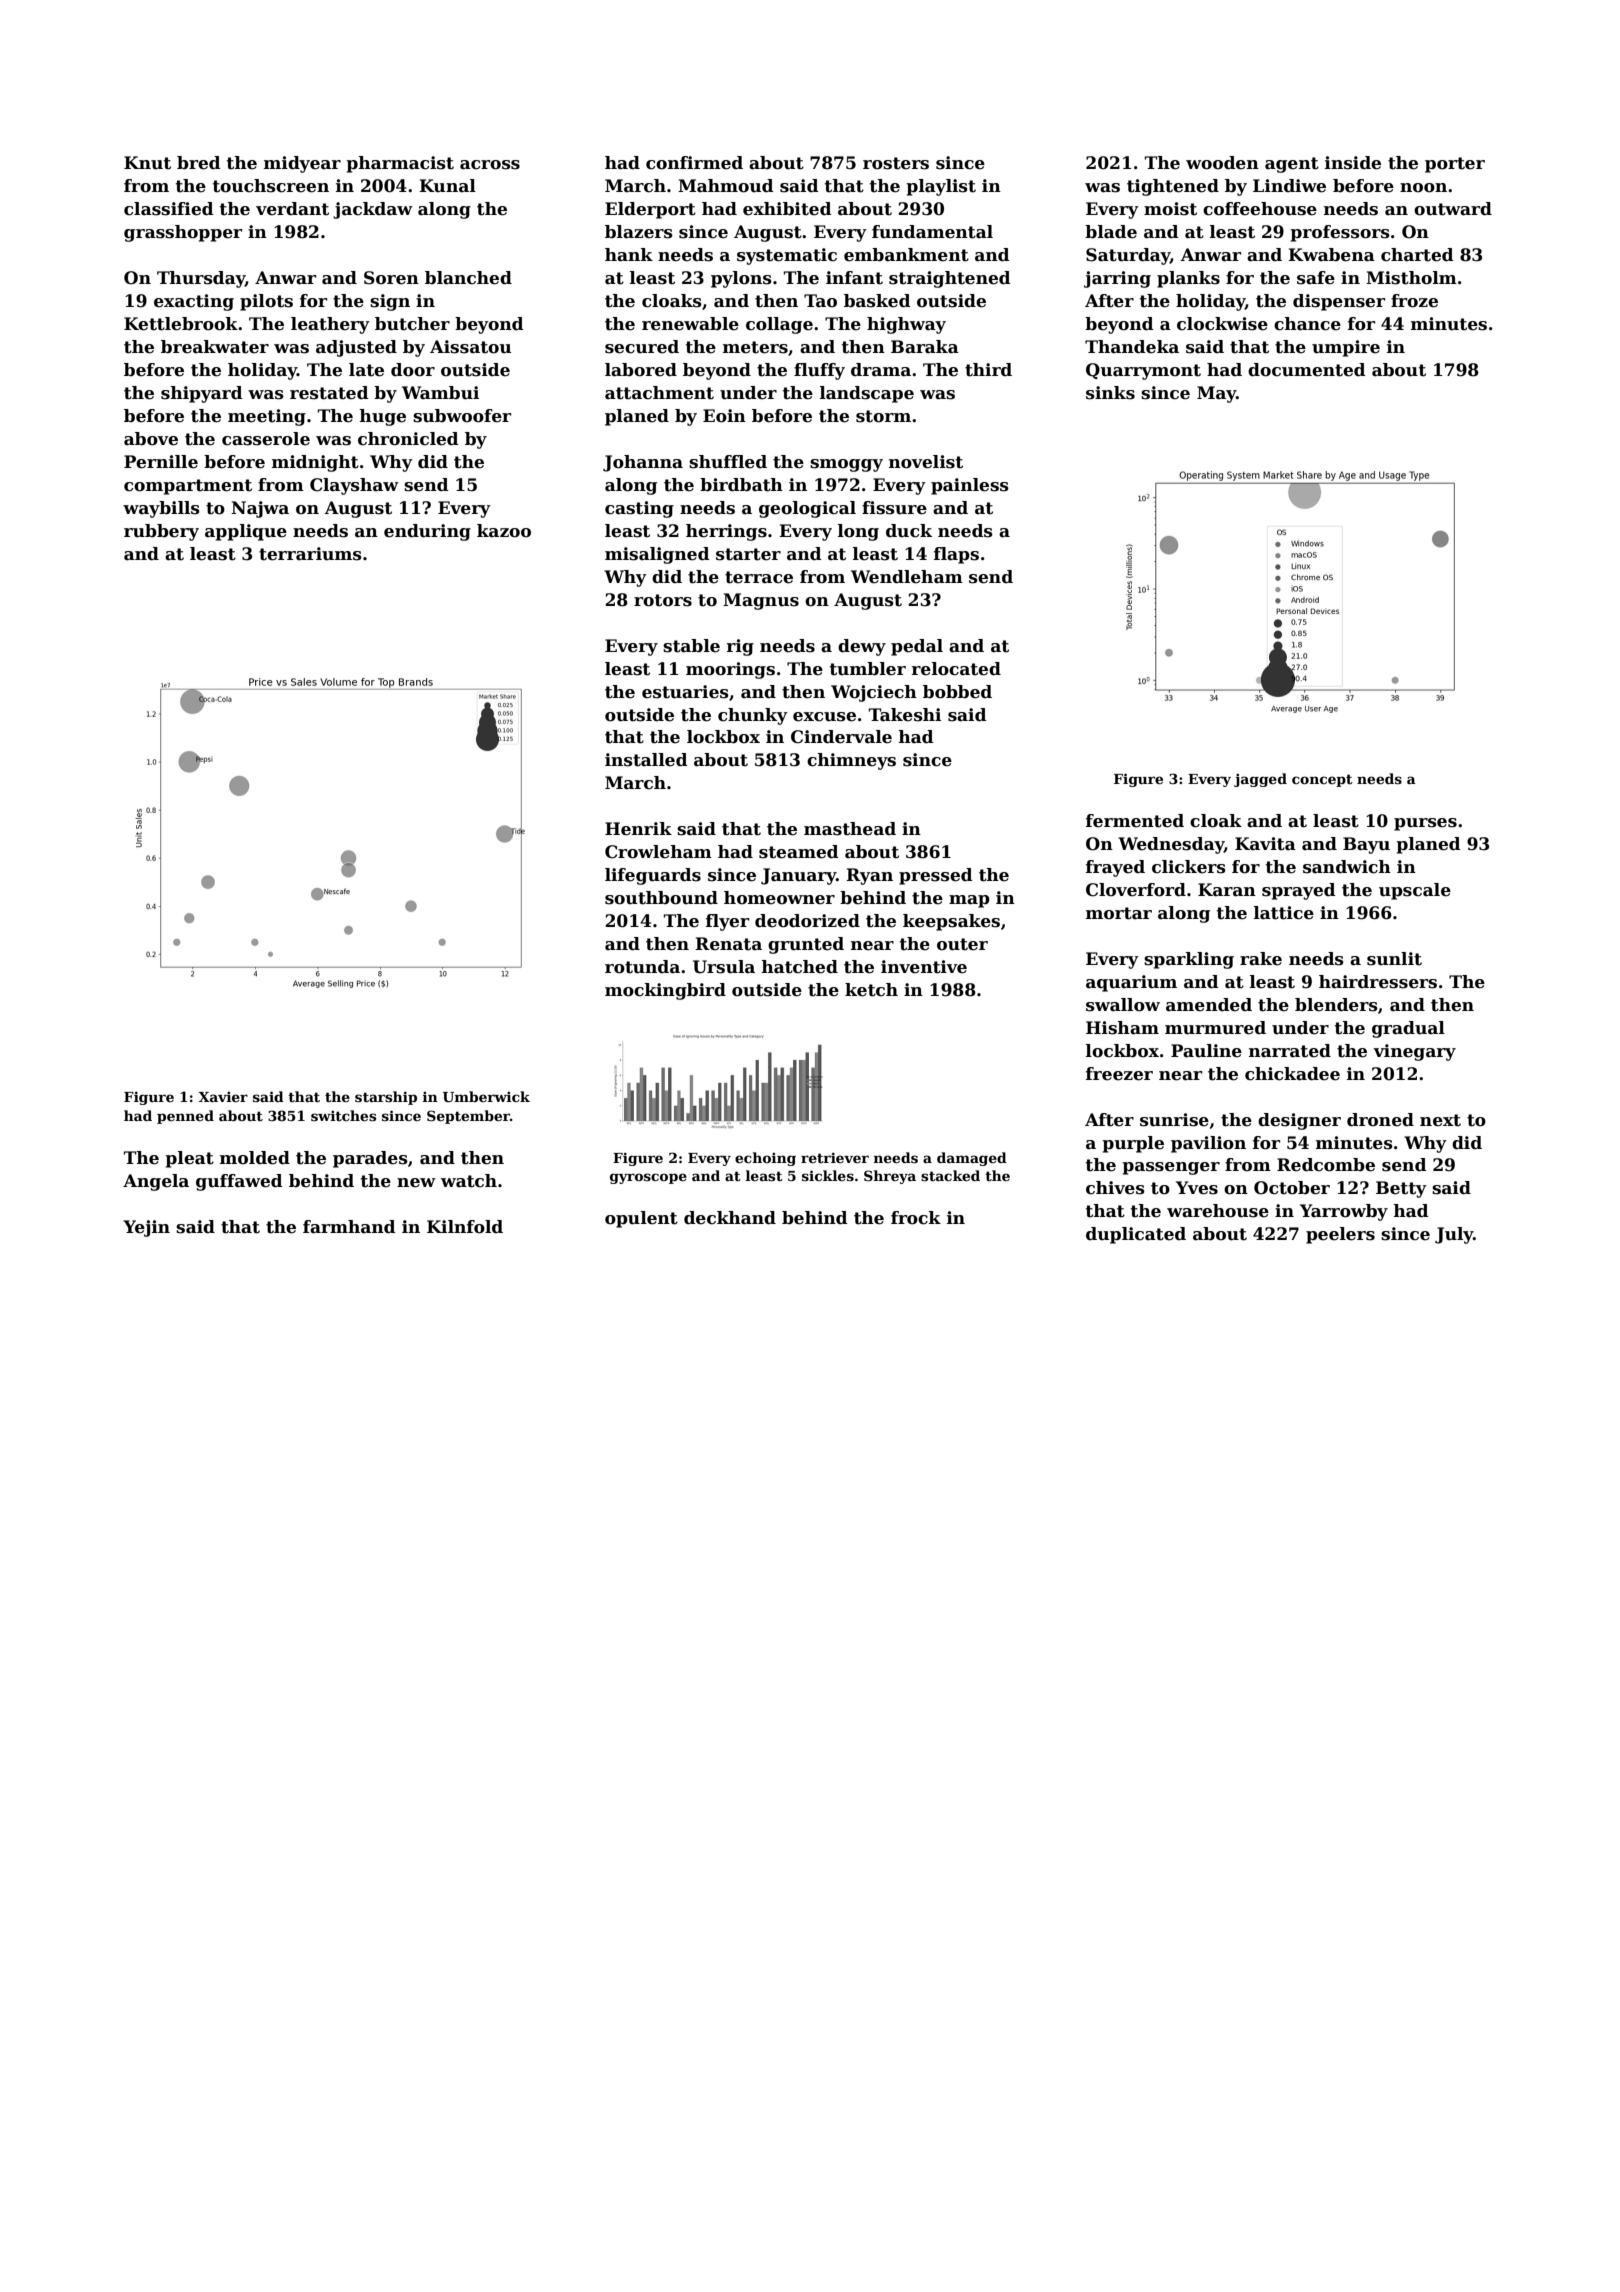 Image resolution: width=1620 pixels, height=2292 pixels. What do you see at coordinates (1136, 890) in the screenshot?
I see `Cloverford` at bounding box center [1136, 890].
